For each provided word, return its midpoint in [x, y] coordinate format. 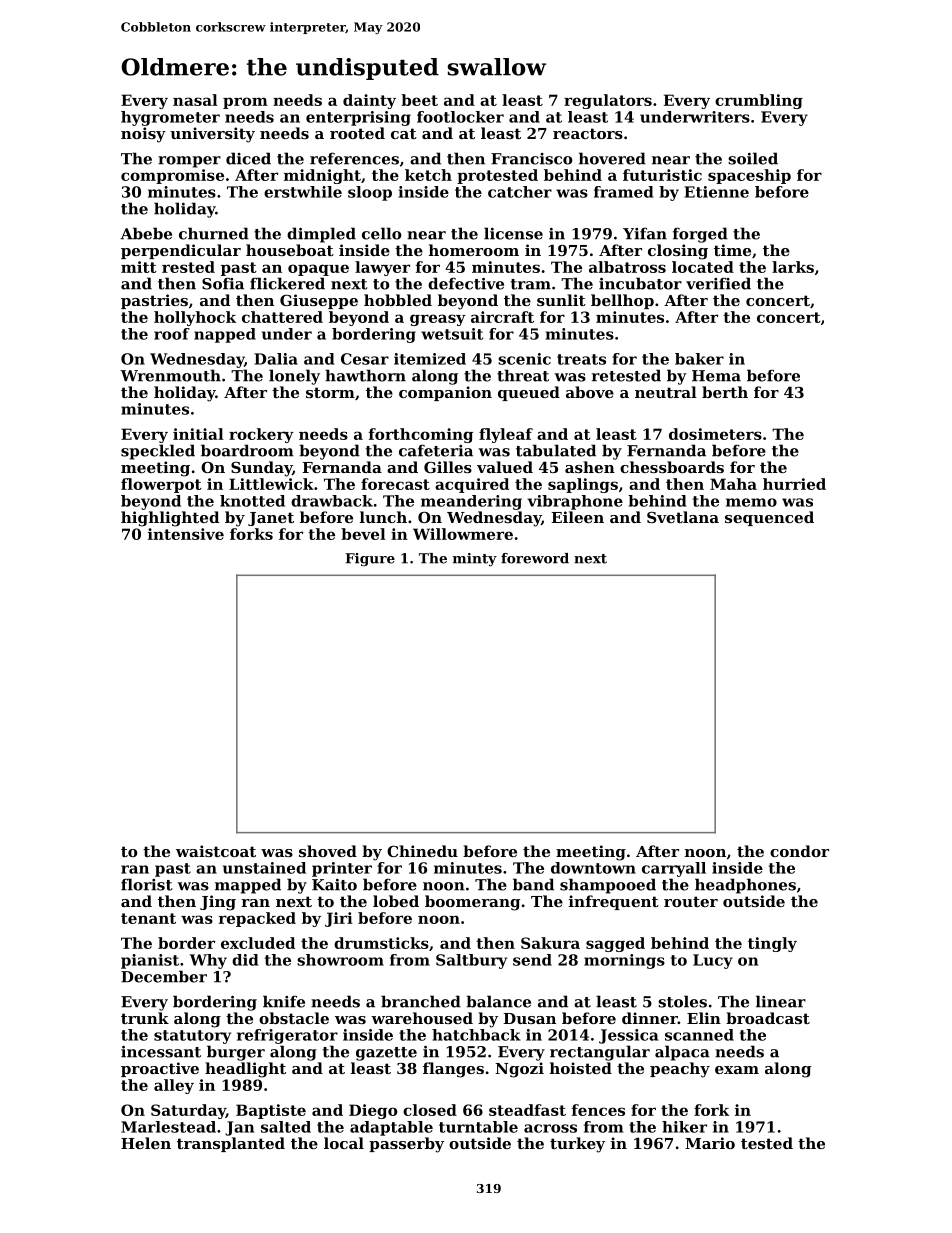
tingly [772, 944]
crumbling [759, 101]
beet [419, 100]
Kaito [334, 885]
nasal [195, 100]
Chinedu [422, 851]
